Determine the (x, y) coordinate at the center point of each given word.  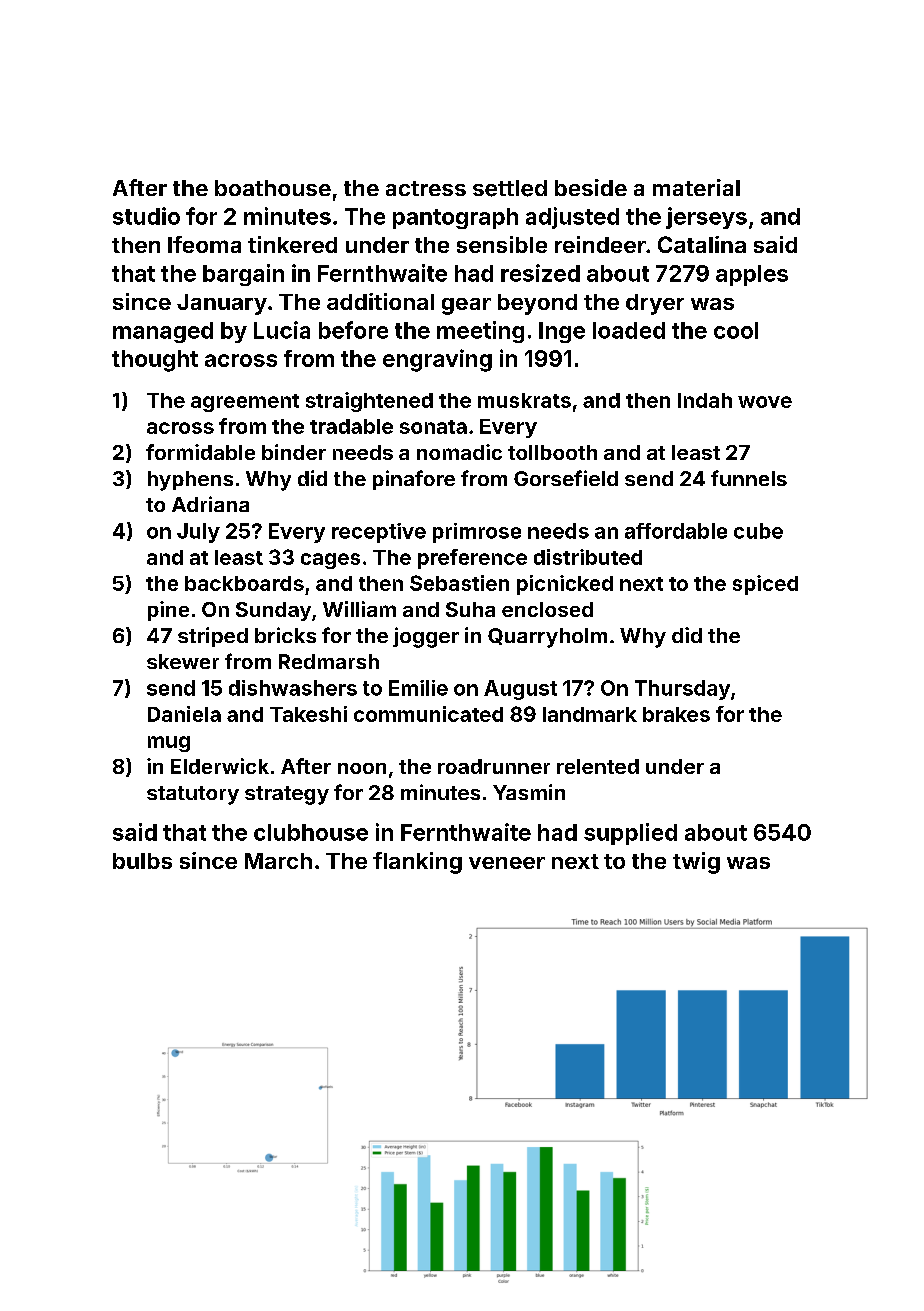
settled (510, 188)
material (696, 187)
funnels (749, 478)
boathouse (273, 188)
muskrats (524, 400)
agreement (245, 403)
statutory (193, 795)
